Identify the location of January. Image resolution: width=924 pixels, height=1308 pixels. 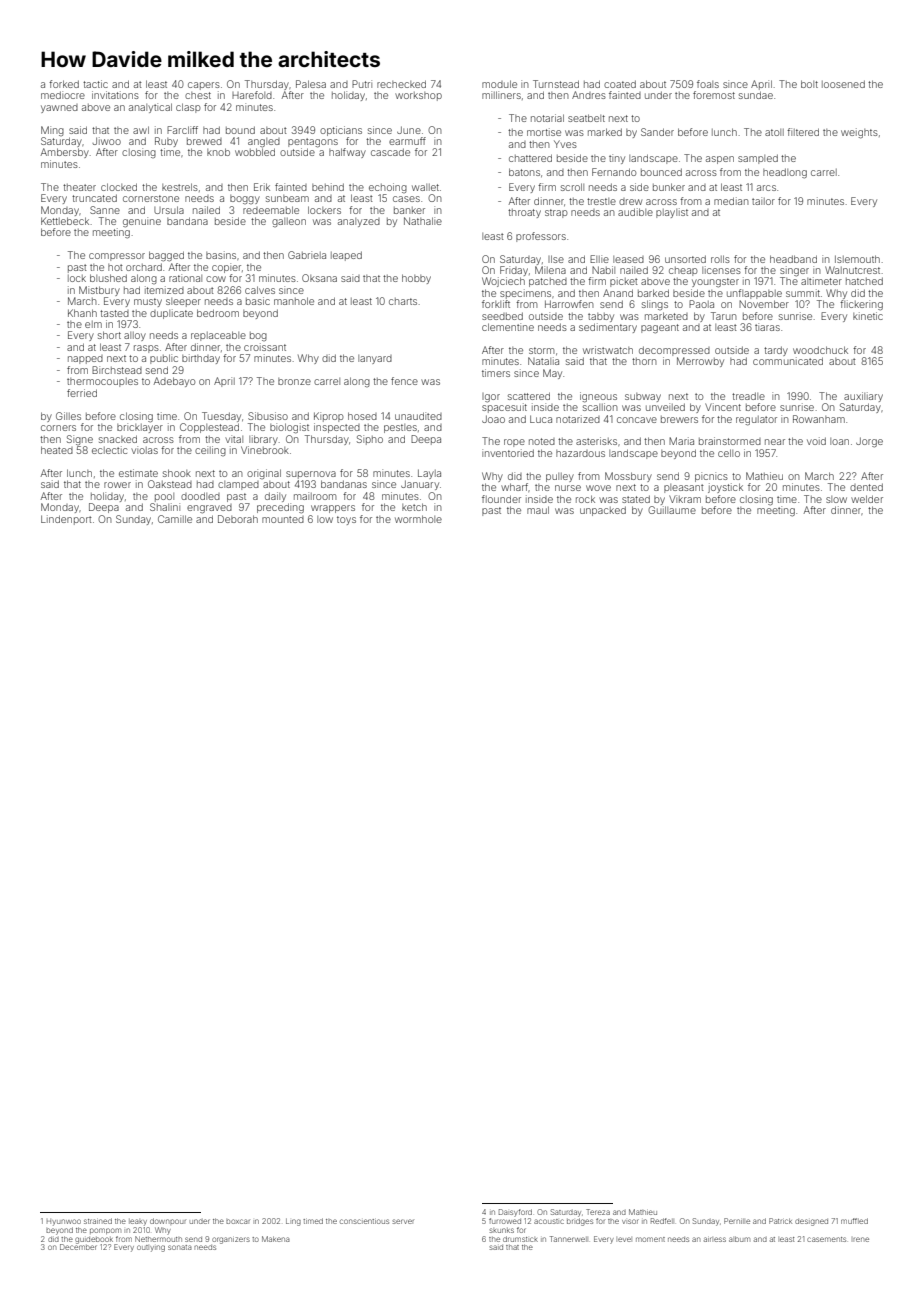
(420, 485).
